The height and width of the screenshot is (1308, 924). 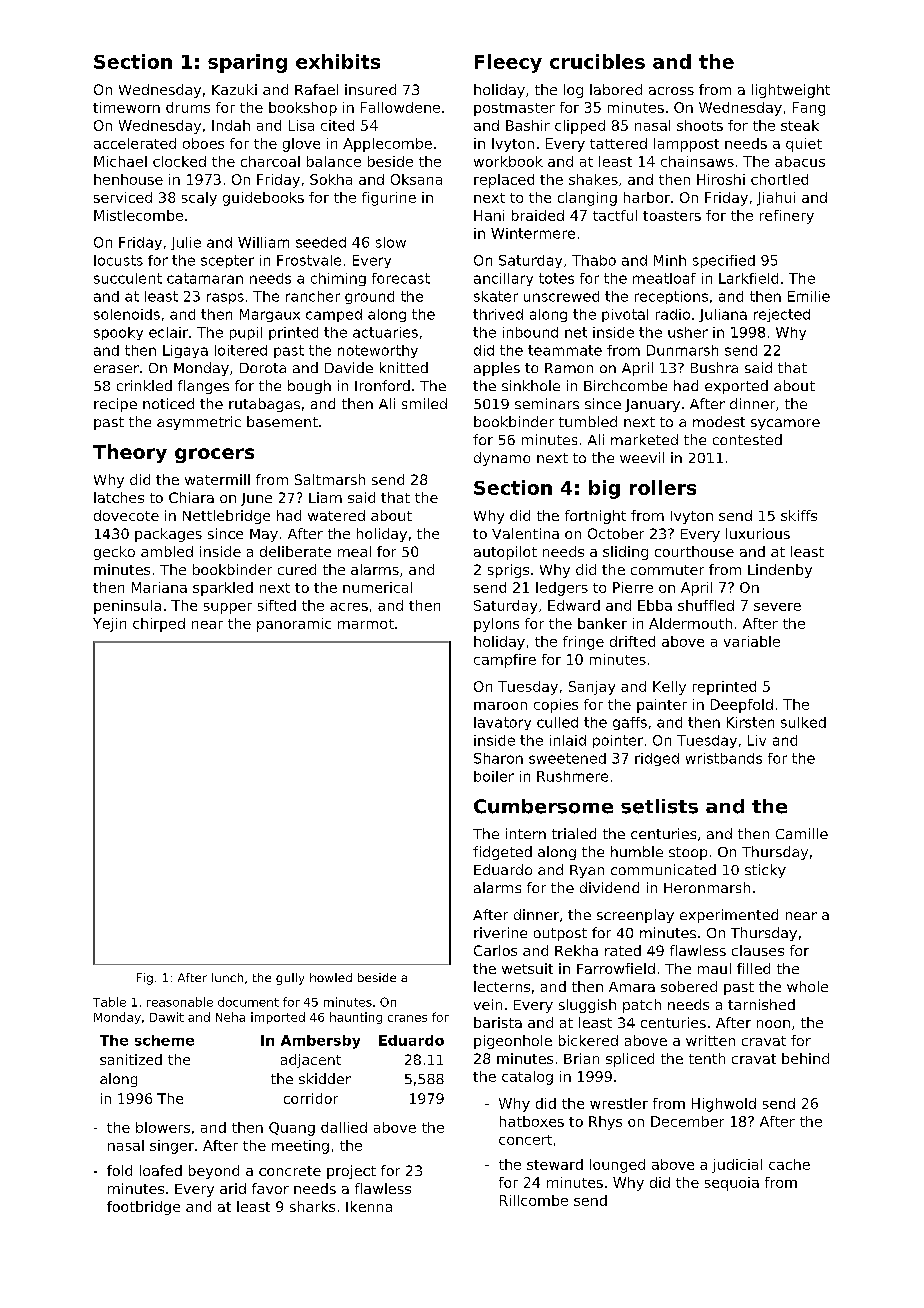 What do you see at coordinates (330, 479) in the screenshot?
I see `Saltmarsh` at bounding box center [330, 479].
